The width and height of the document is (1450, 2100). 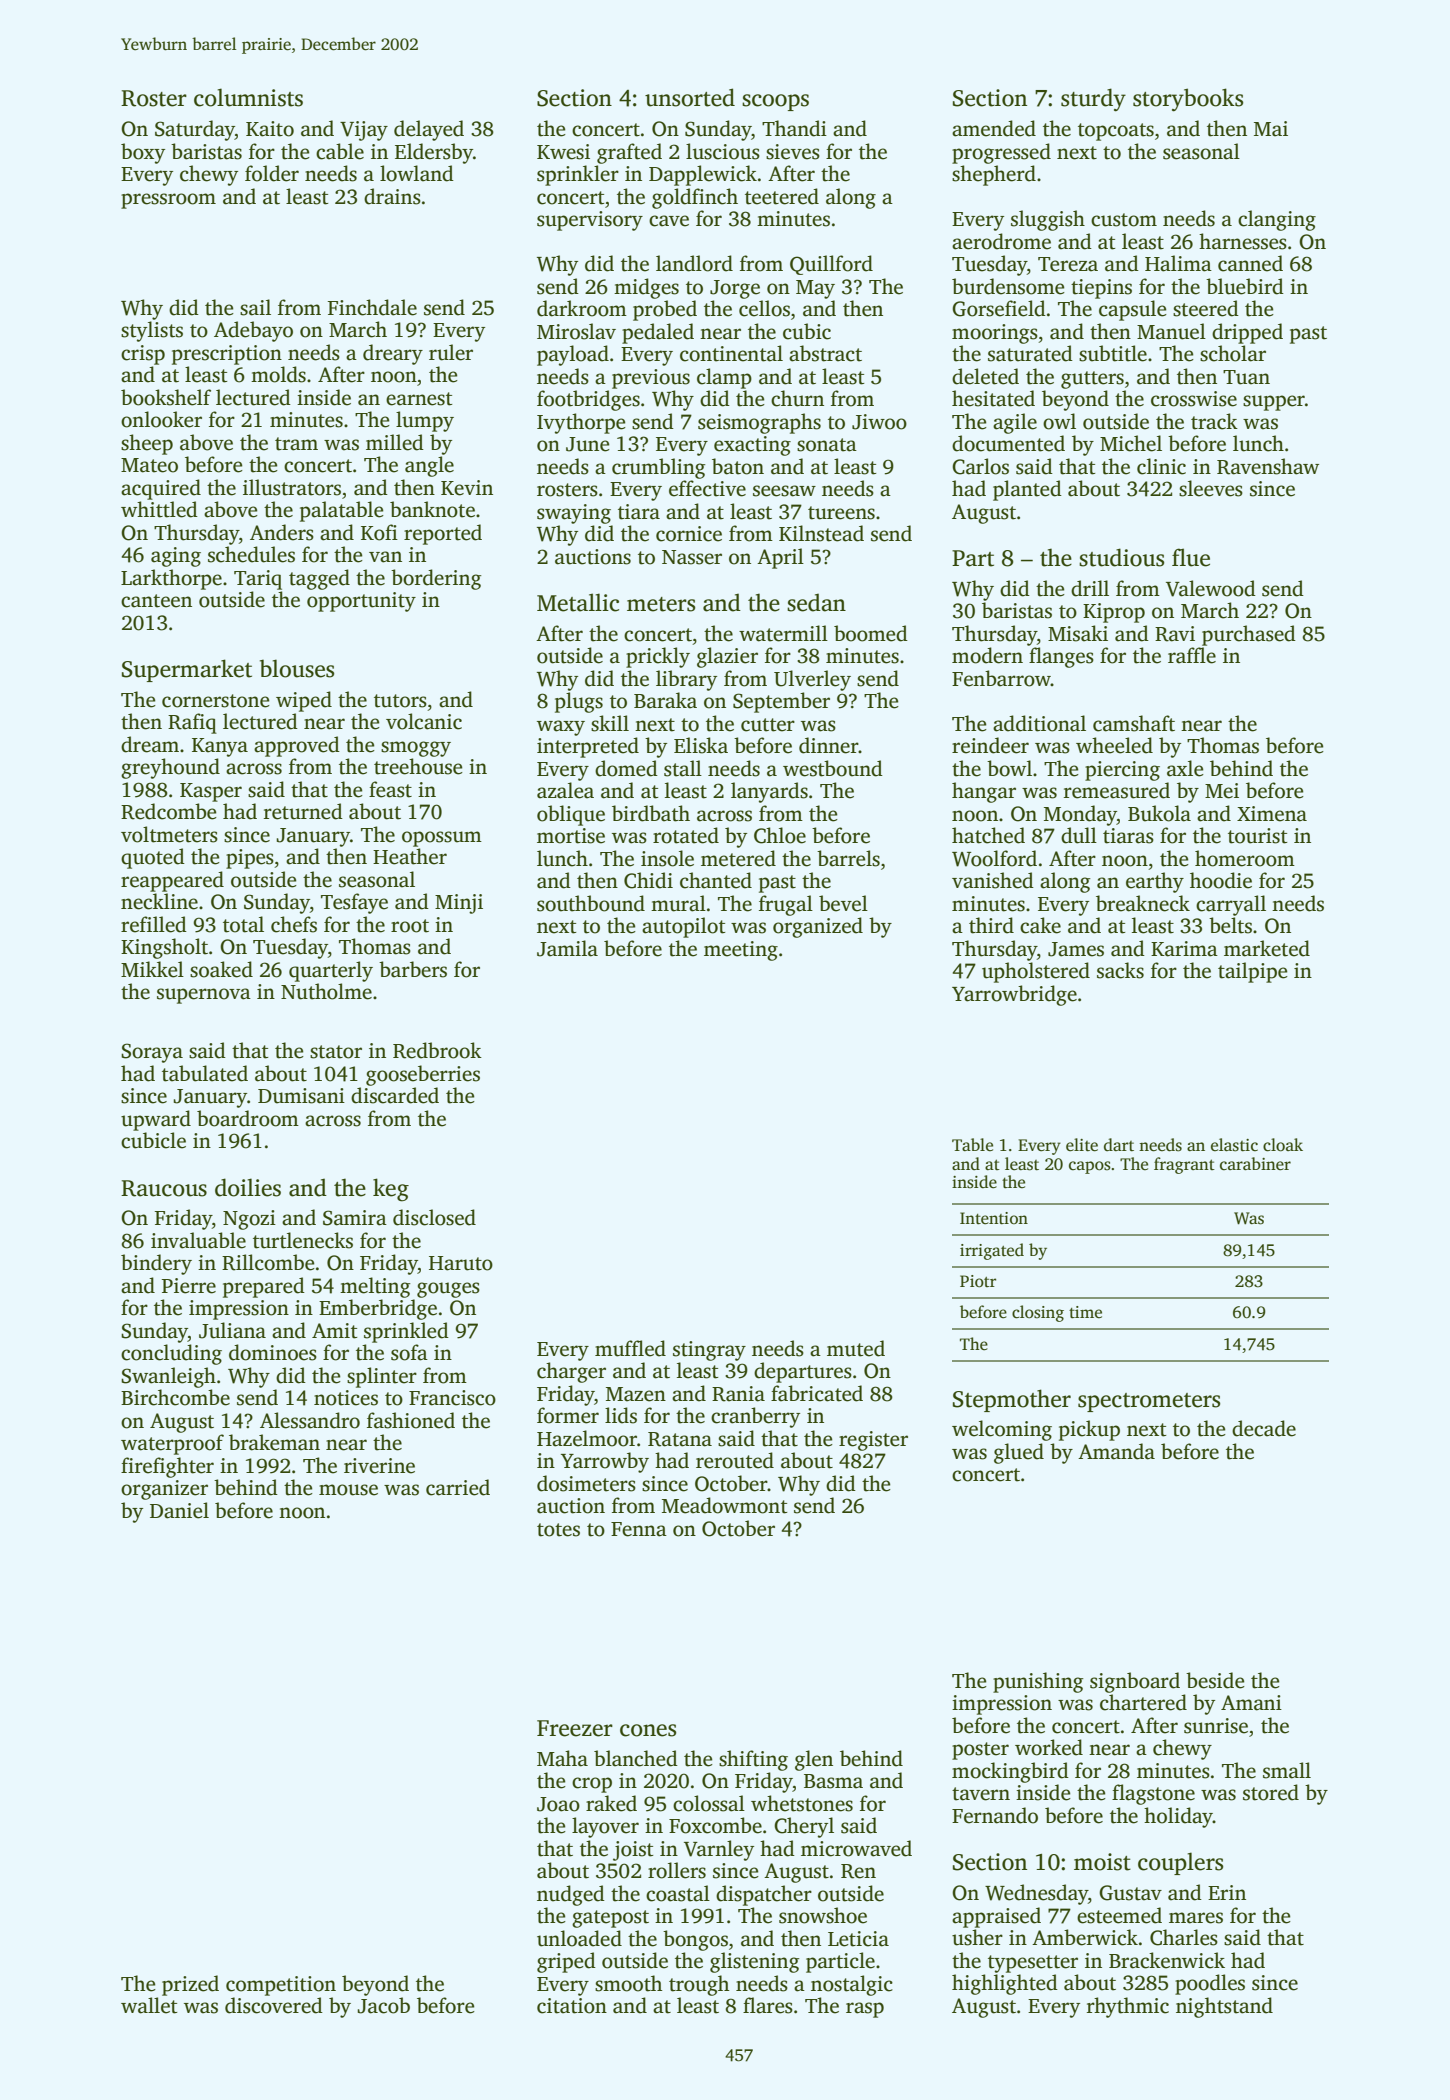 What do you see at coordinates (354, 903) in the document?
I see `Tesfaye` at bounding box center [354, 903].
